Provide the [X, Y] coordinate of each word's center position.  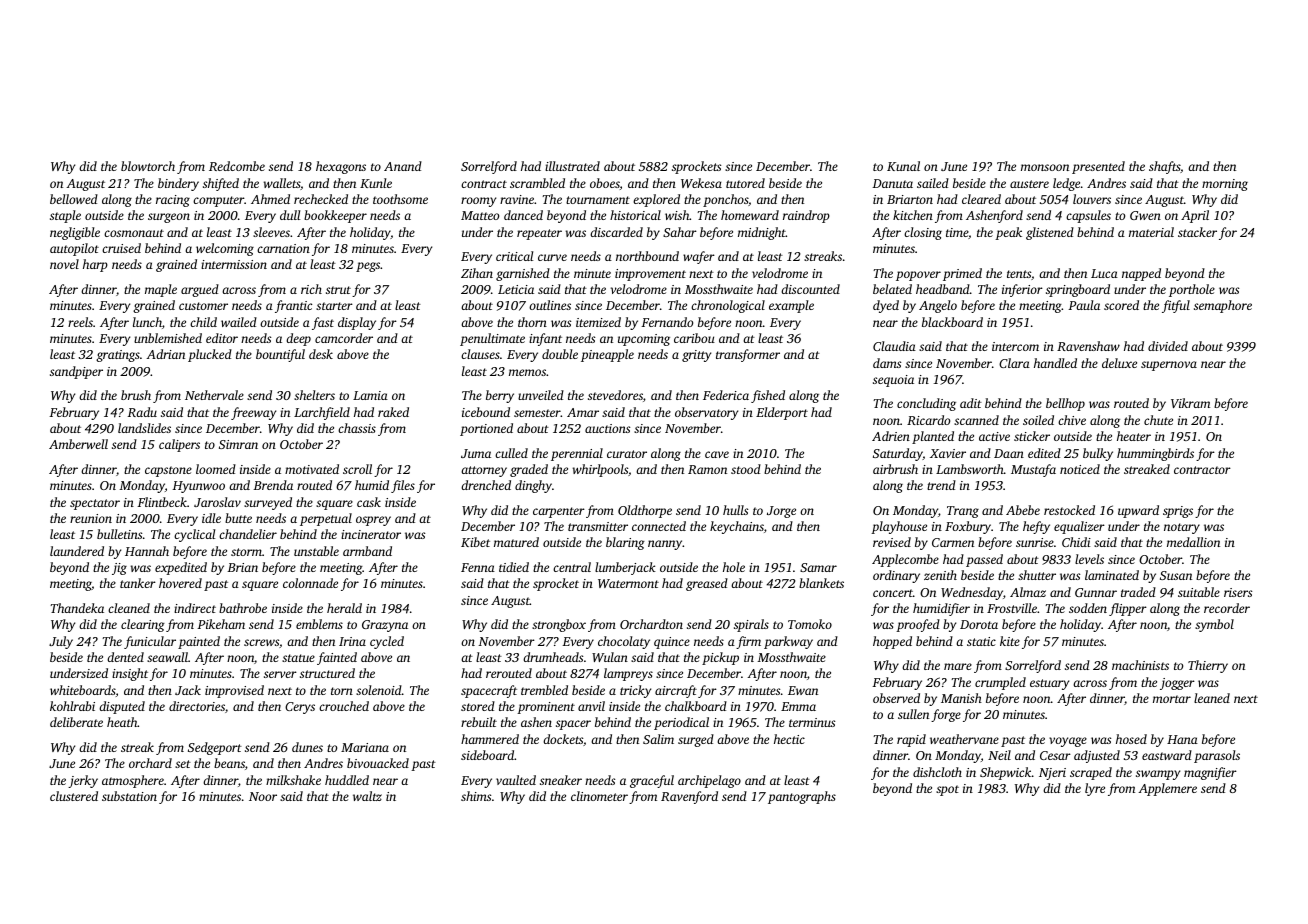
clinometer [599, 796]
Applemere [1167, 789]
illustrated [572, 166]
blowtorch [148, 166]
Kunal [903, 166]
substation [129, 796]
